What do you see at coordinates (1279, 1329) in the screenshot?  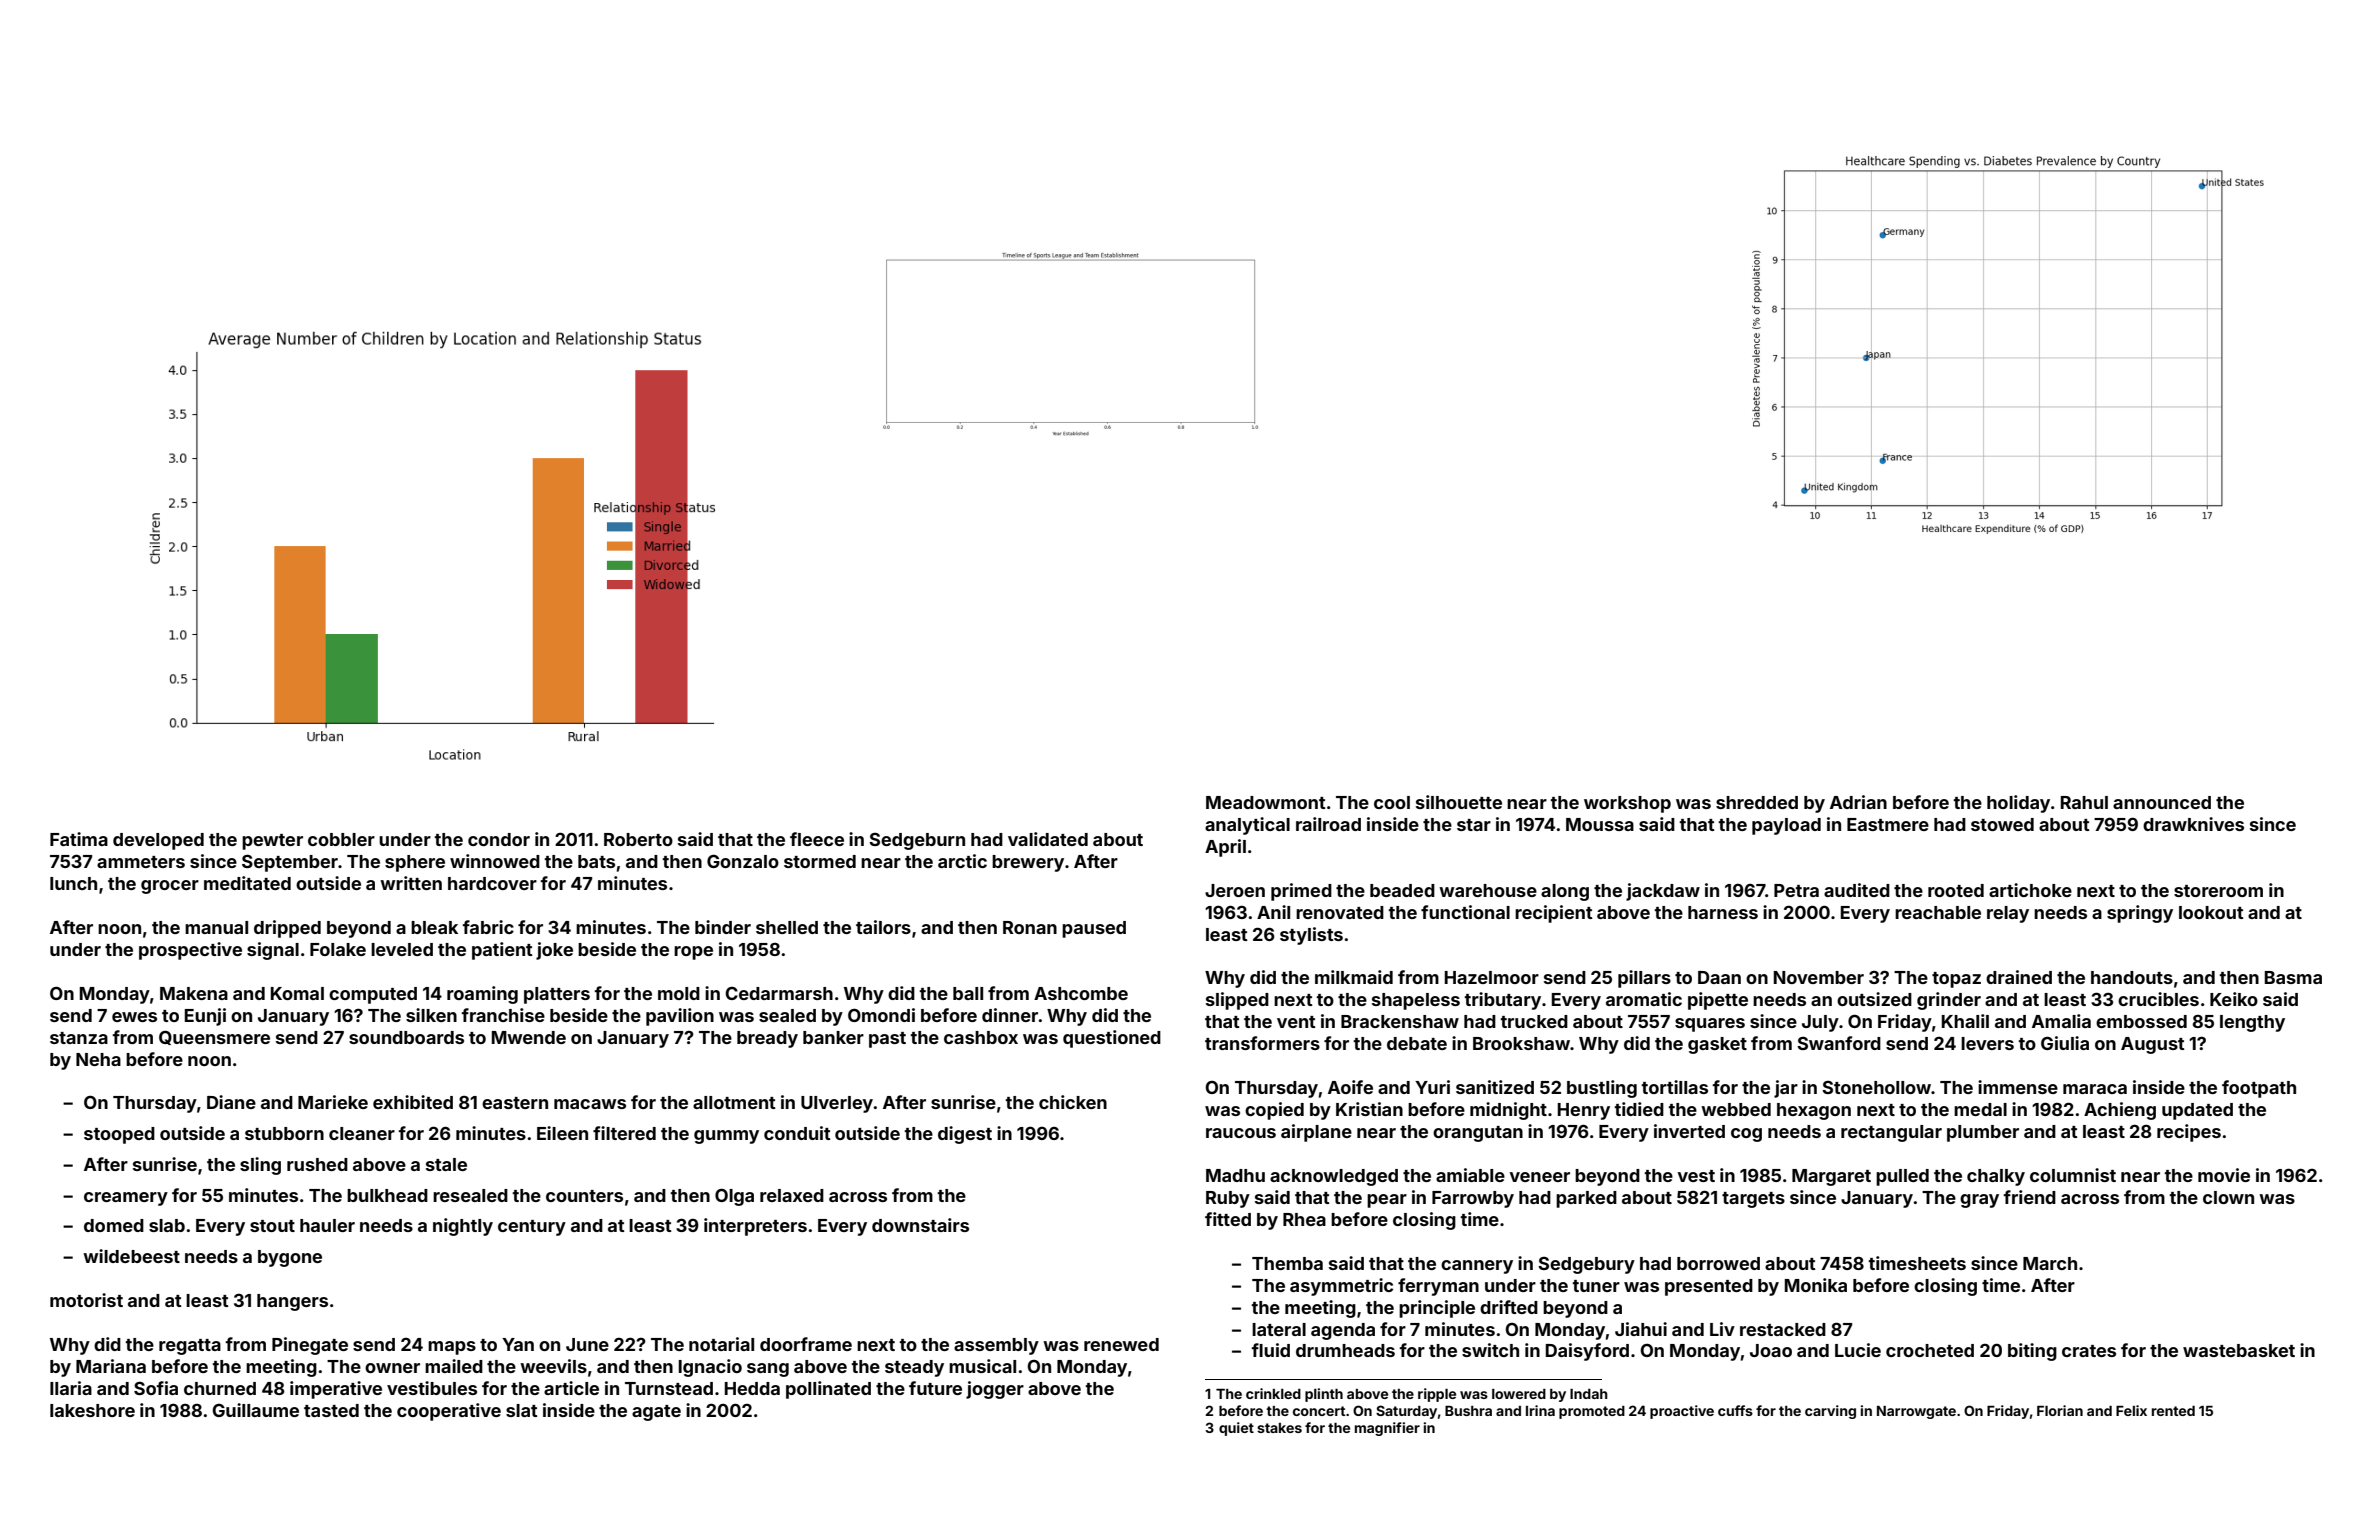 I see `lateral` at bounding box center [1279, 1329].
